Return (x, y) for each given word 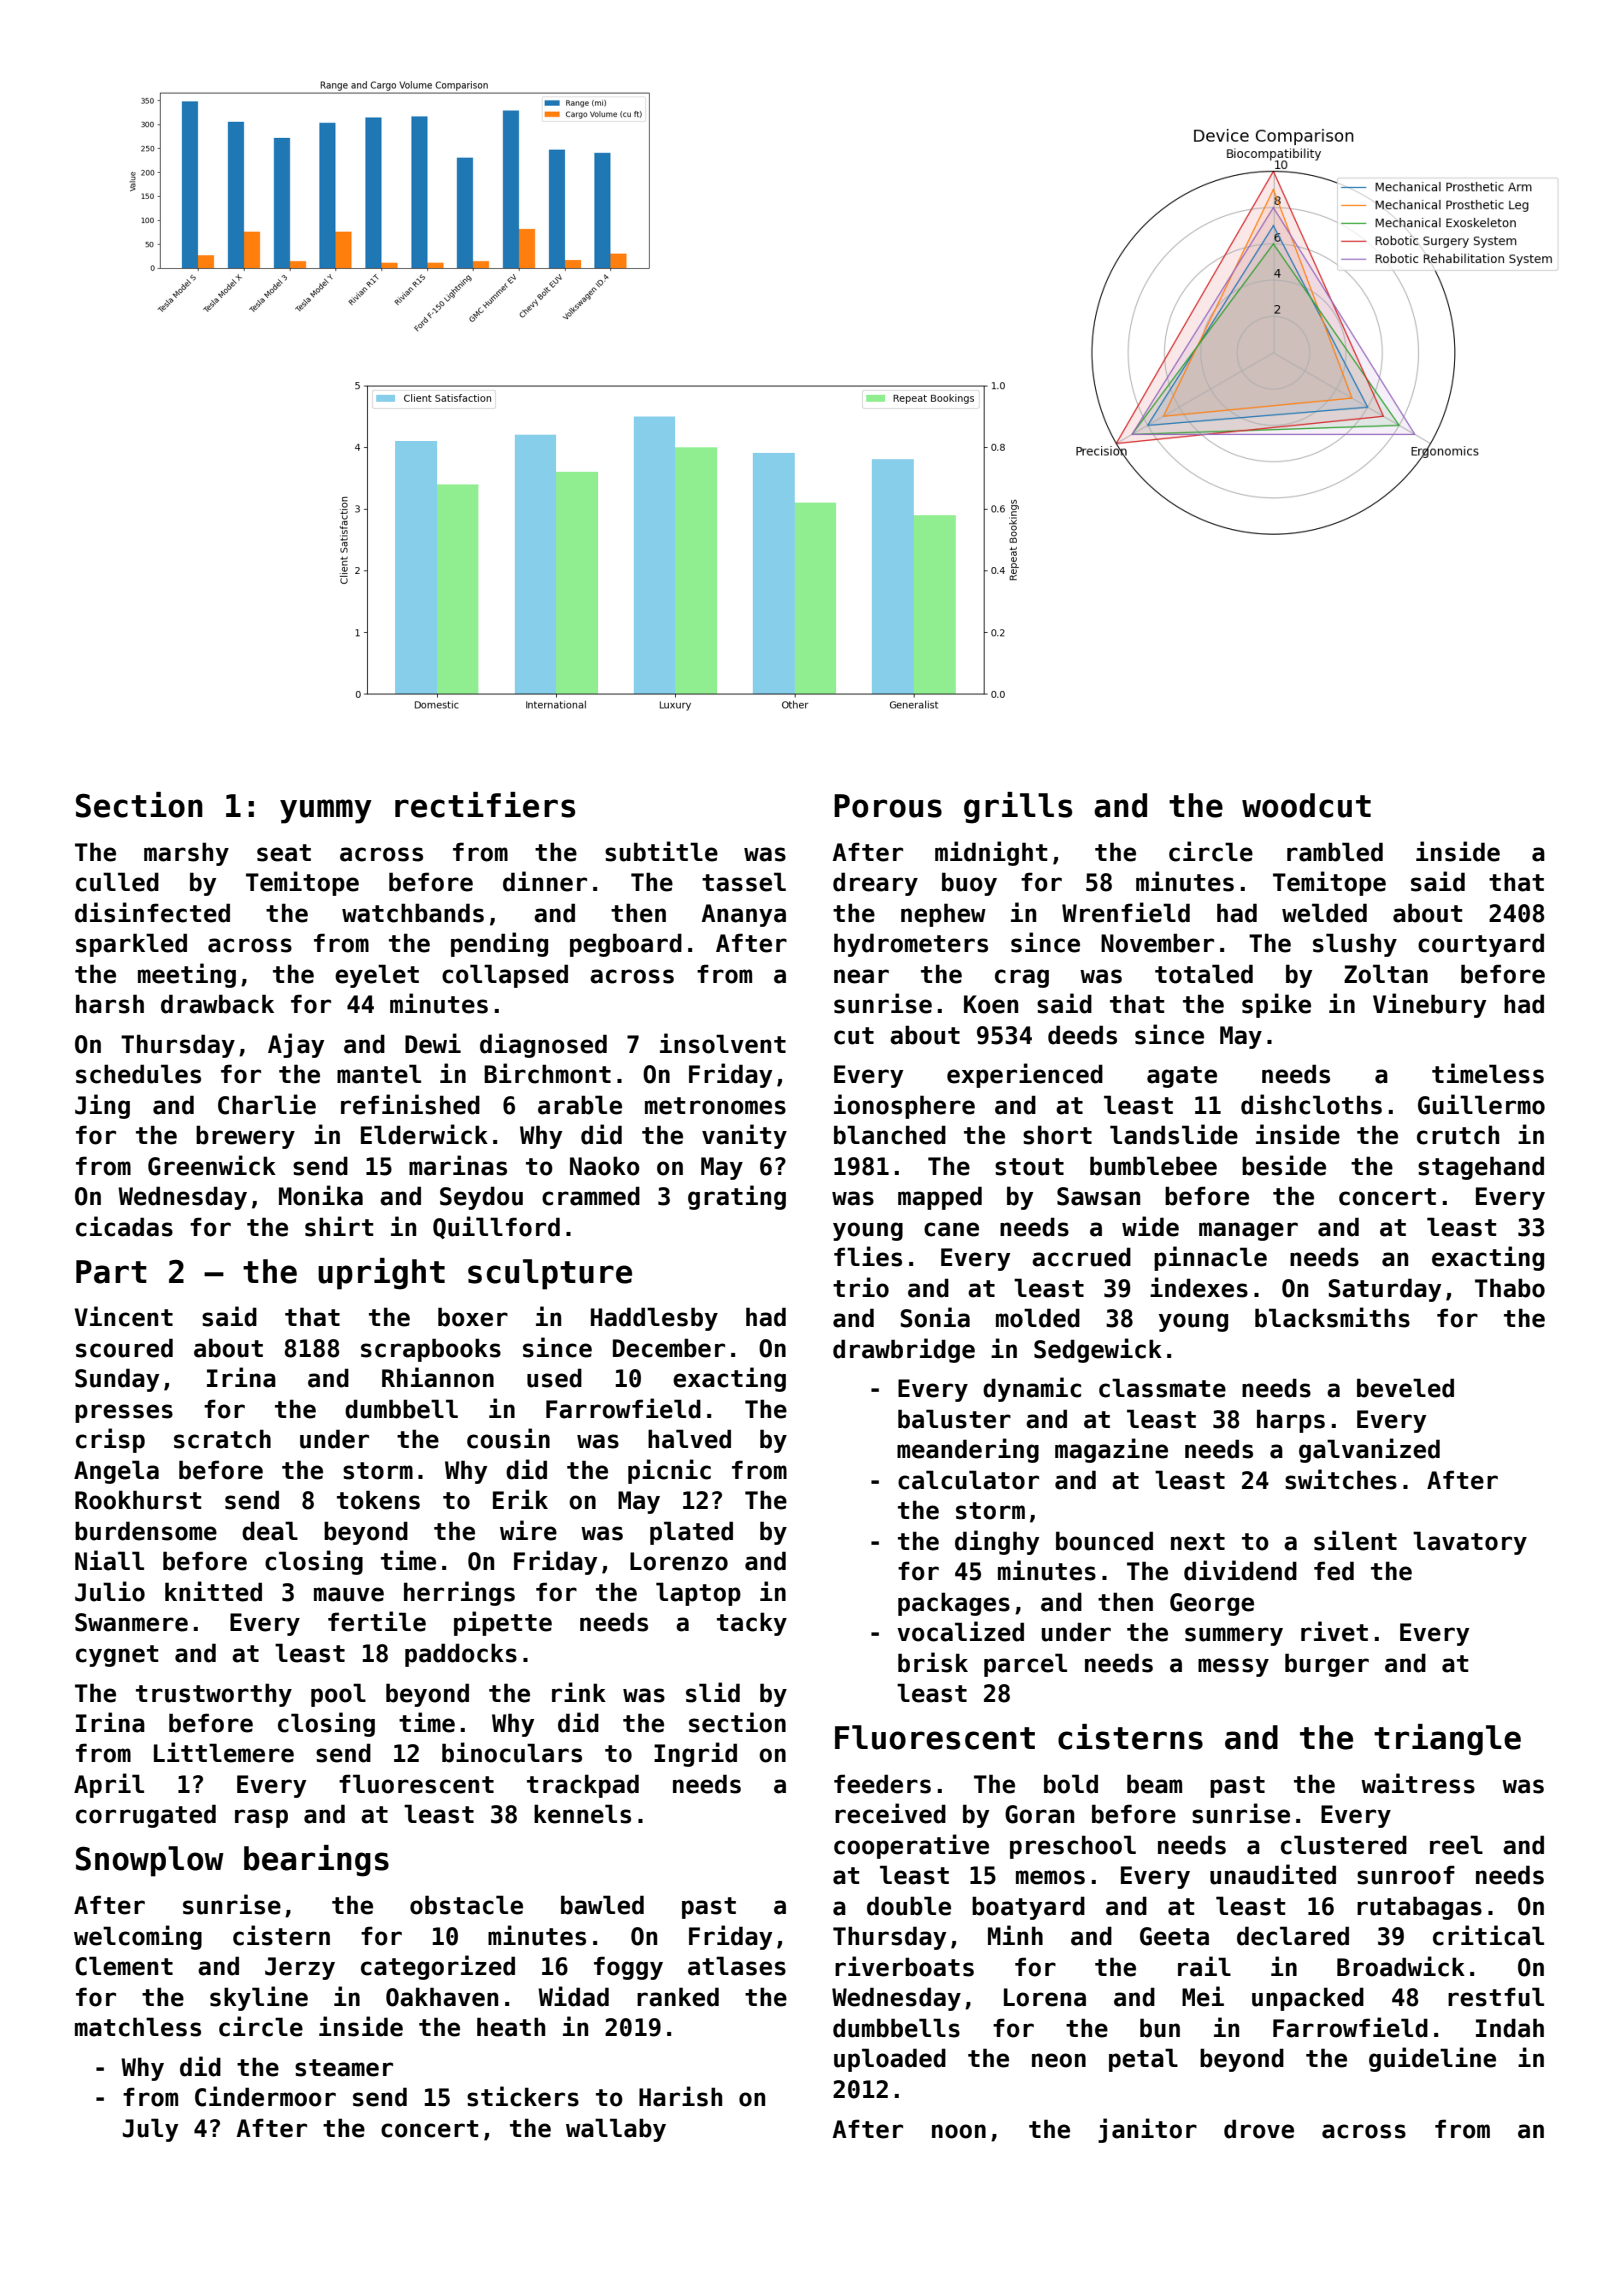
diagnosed (543, 1045)
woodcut (1306, 805)
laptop (698, 1594)
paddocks (461, 1655)
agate (1182, 1077)
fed (1334, 1571)
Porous (888, 806)
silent (1355, 1540)
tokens (378, 1500)
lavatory (1470, 1543)
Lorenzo (679, 1561)
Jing (102, 1106)
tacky (752, 1624)
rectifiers (485, 805)
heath (511, 2027)
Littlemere (224, 1752)
